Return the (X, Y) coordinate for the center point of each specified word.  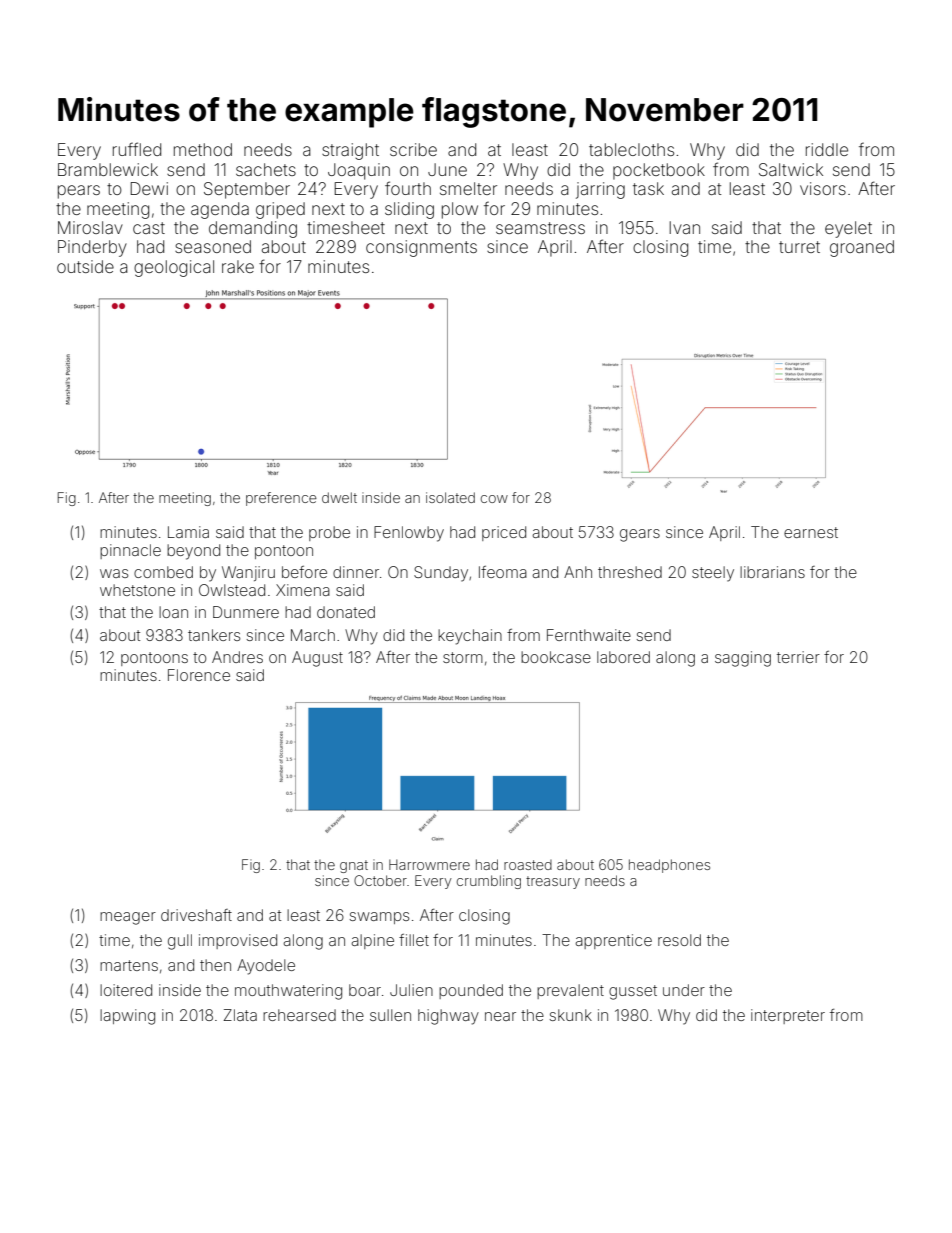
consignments (421, 248)
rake (238, 266)
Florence (199, 675)
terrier (798, 657)
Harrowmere (429, 864)
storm (463, 657)
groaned (862, 248)
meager (128, 918)
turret (799, 247)
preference (281, 499)
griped (280, 210)
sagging (743, 659)
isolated (450, 497)
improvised (238, 941)
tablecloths (631, 149)
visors (823, 188)
